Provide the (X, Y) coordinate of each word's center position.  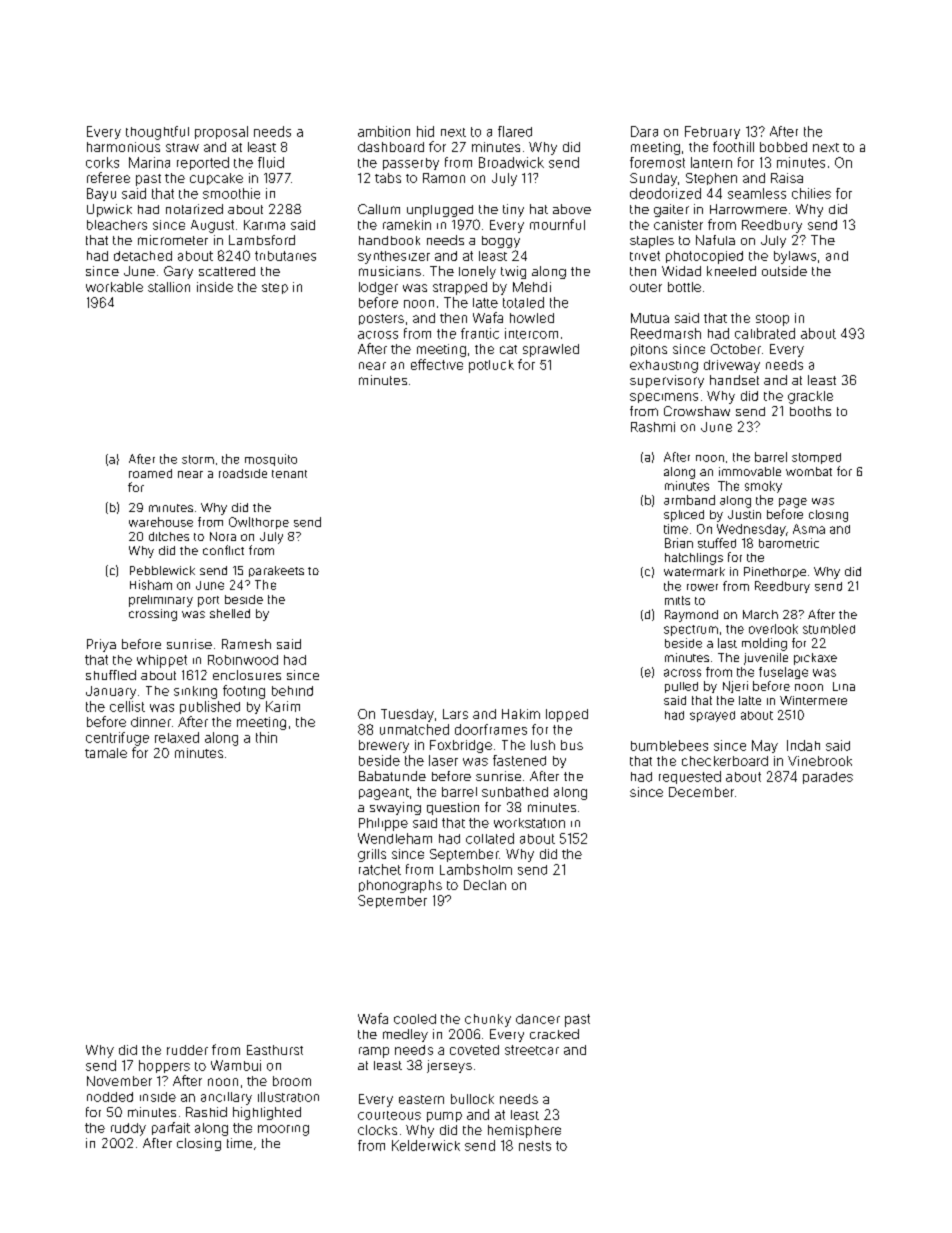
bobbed (783, 147)
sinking (195, 692)
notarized (194, 209)
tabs (388, 178)
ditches (169, 536)
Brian (679, 543)
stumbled (829, 629)
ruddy (128, 1129)
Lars (455, 714)
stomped (816, 458)
